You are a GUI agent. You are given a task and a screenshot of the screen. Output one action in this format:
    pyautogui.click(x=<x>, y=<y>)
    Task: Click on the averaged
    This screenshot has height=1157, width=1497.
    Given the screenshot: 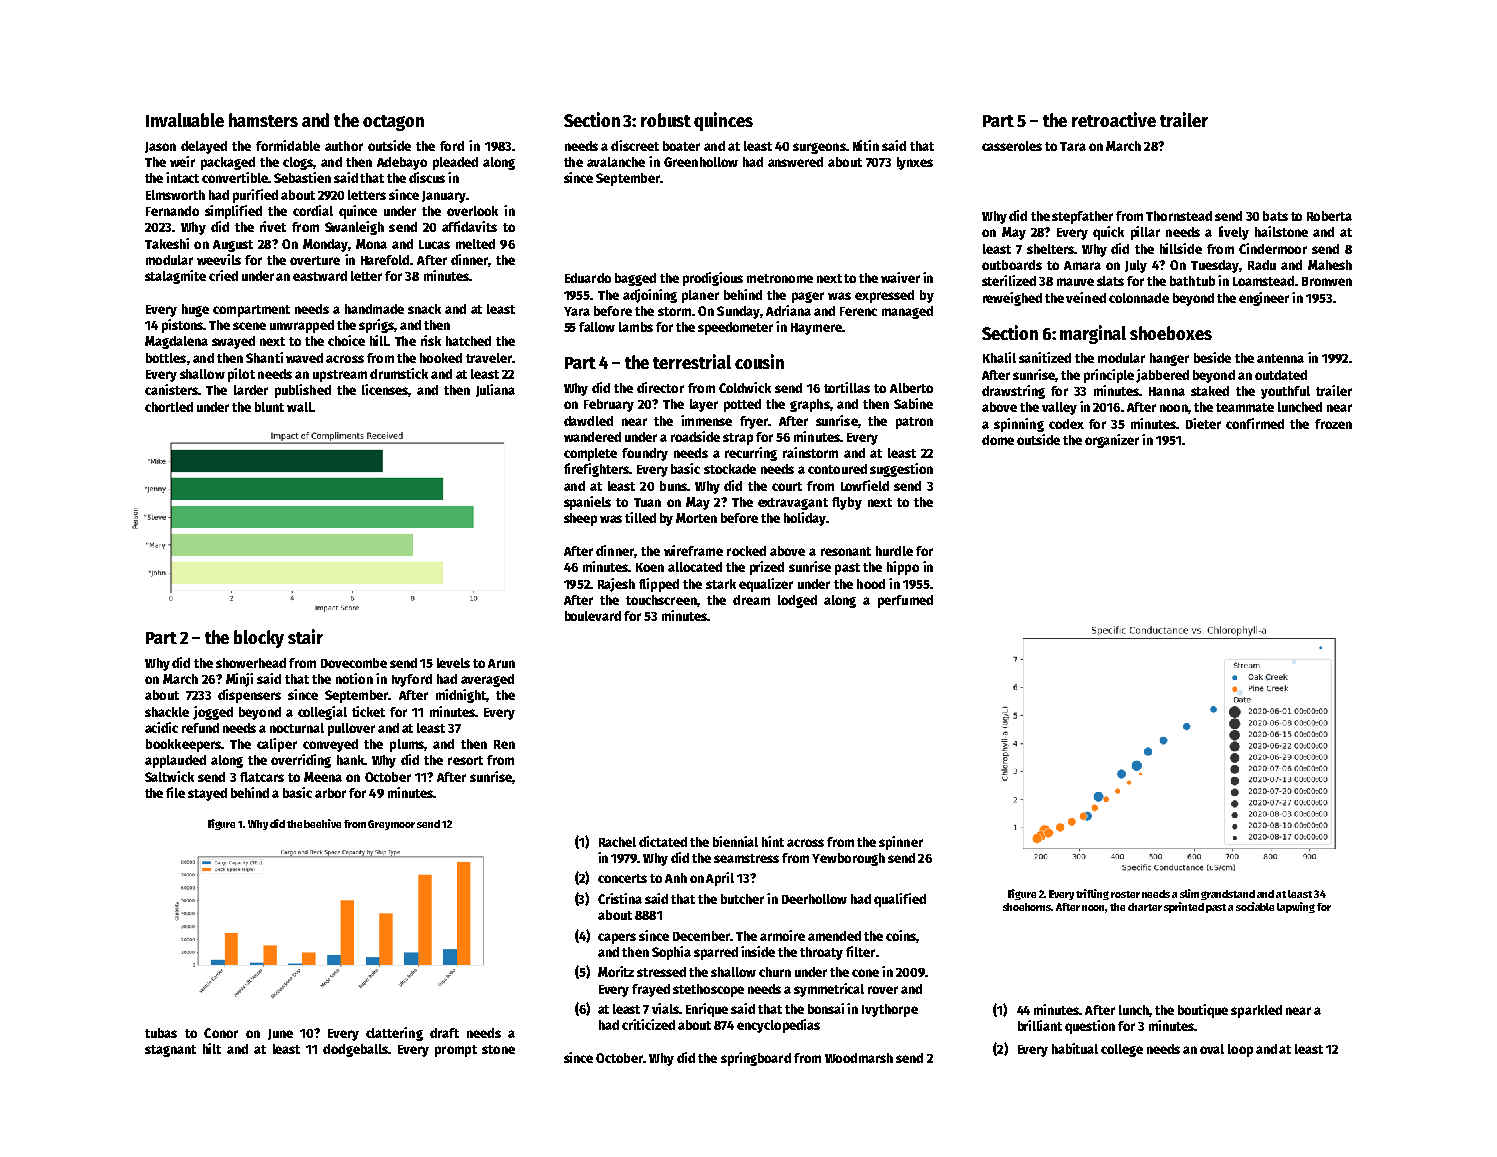 What is the action you would take?
    pyautogui.click(x=487, y=680)
